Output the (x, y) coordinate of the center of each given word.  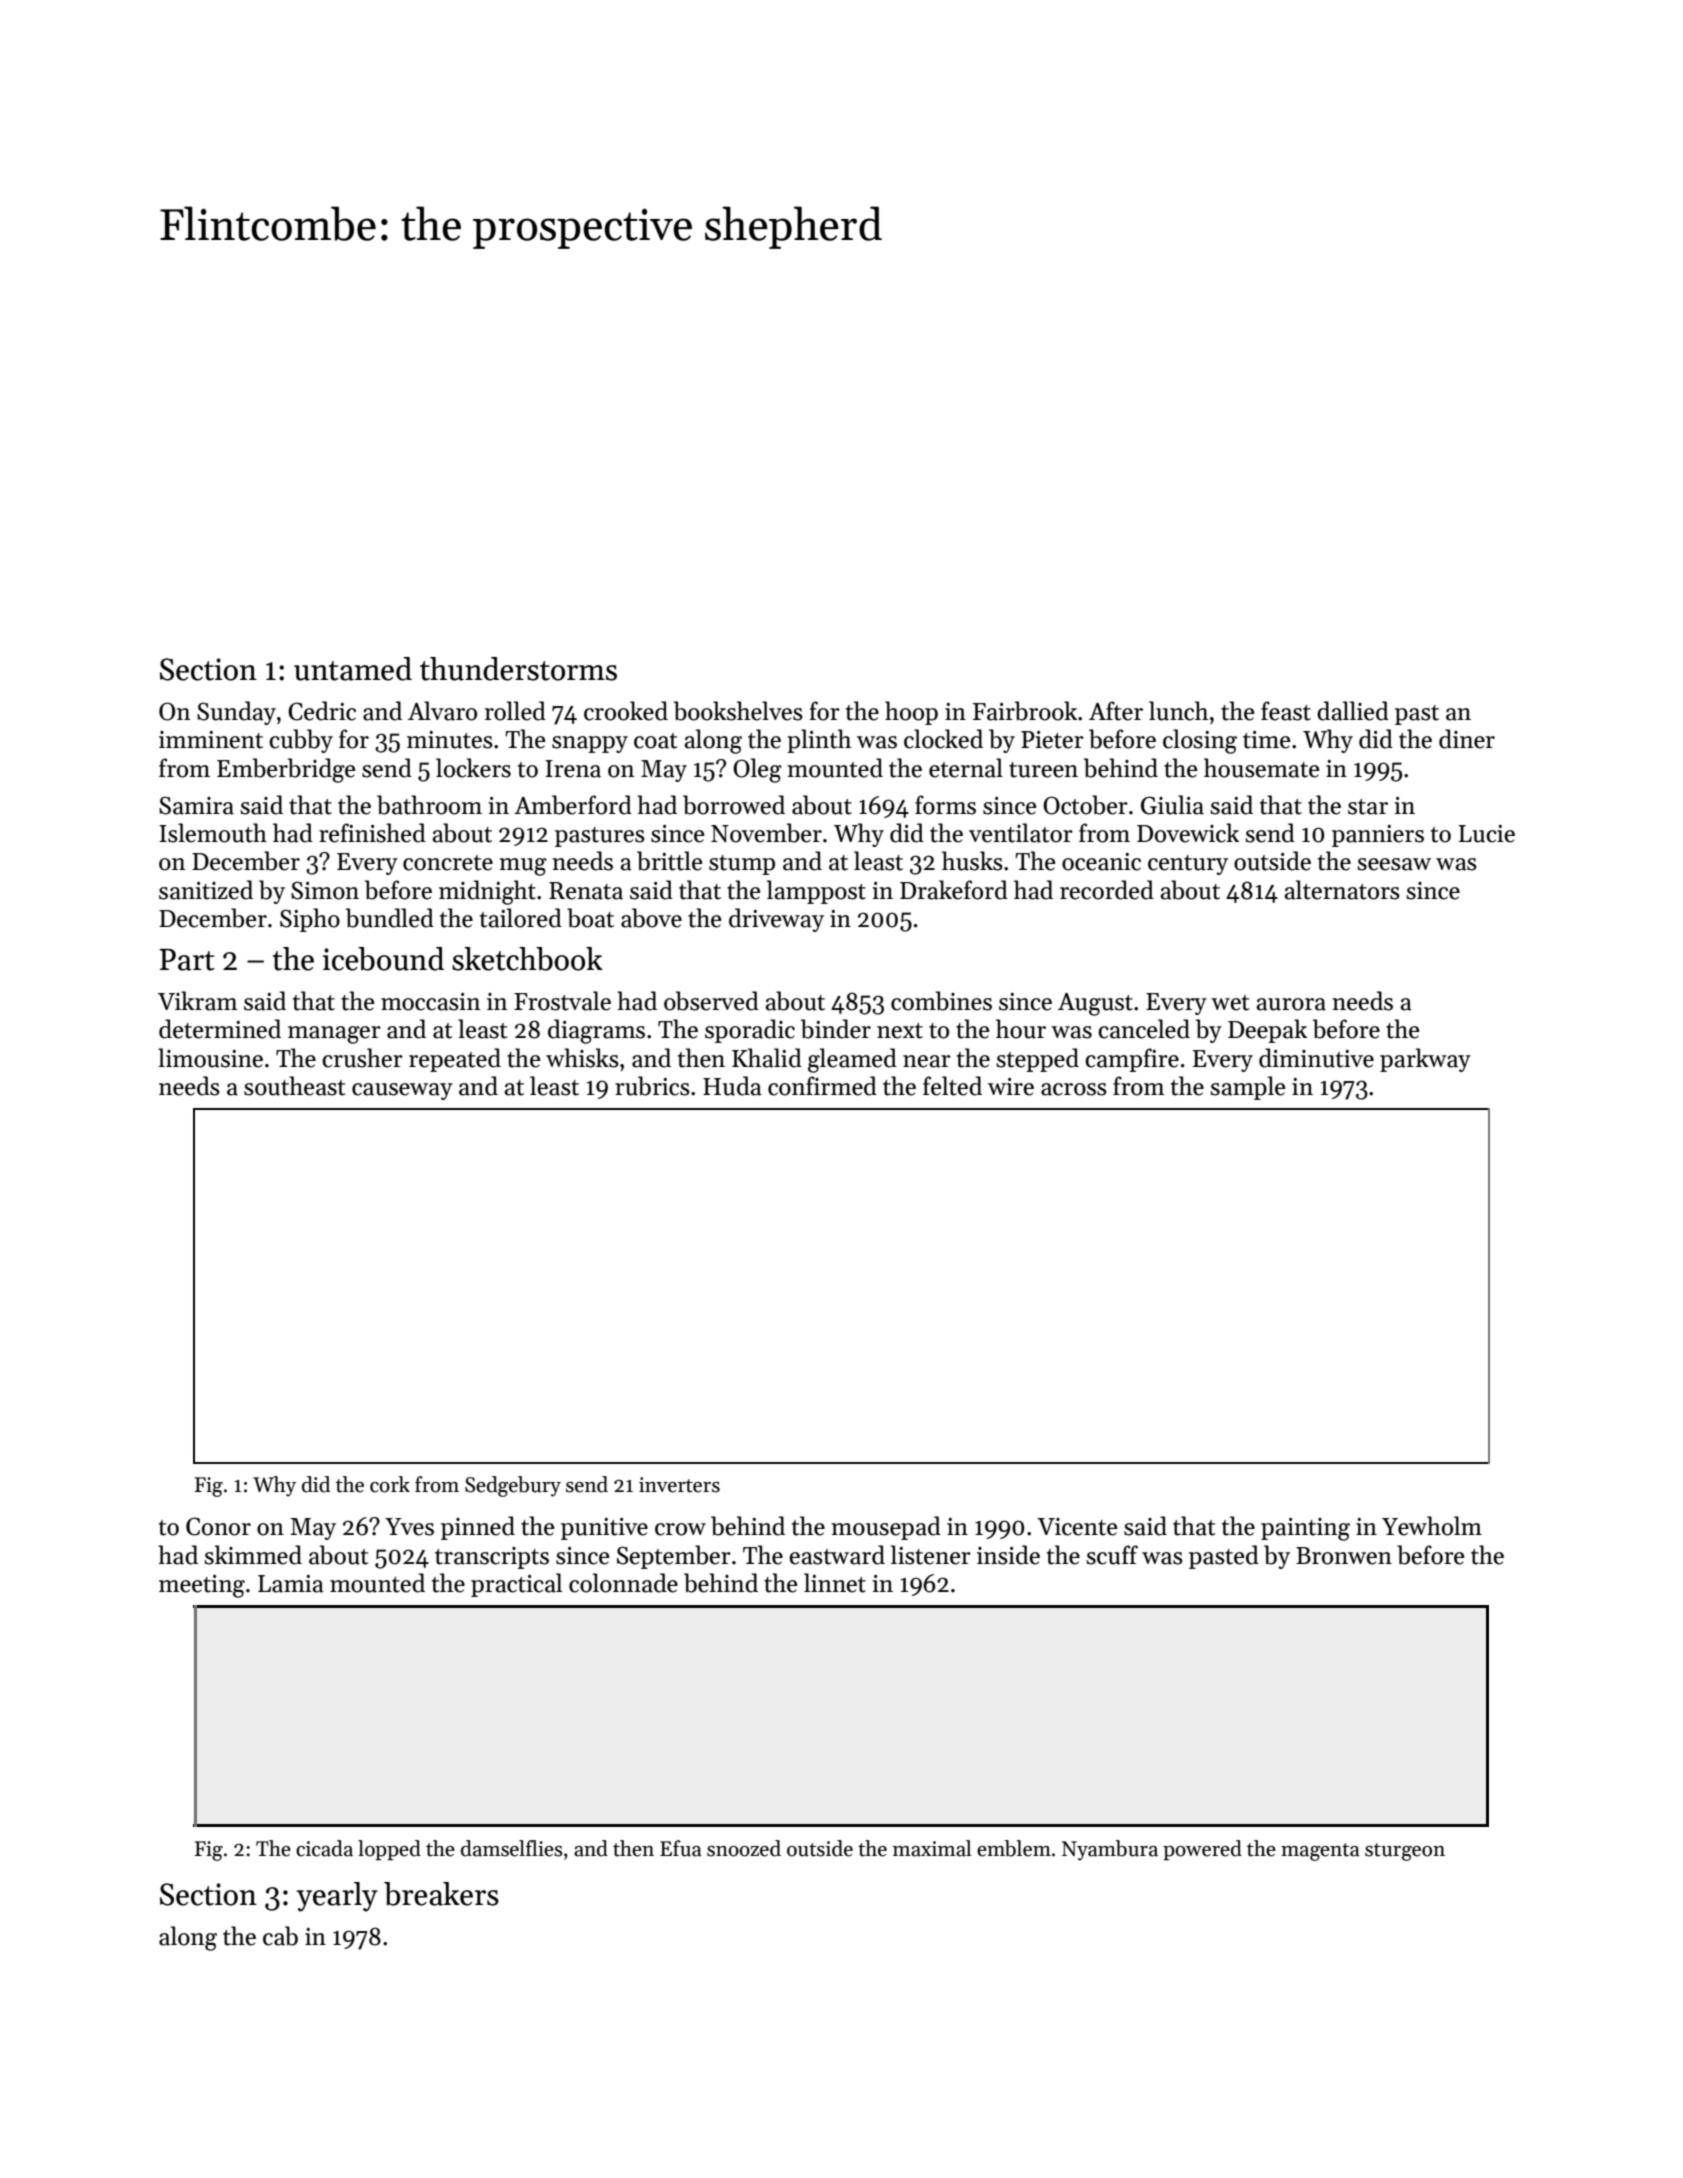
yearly (337, 1897)
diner (1467, 739)
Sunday (236, 713)
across (1074, 1089)
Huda (732, 1086)
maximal (932, 1848)
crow (680, 1529)
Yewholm (1432, 1526)
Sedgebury (513, 1486)
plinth (819, 741)
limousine (210, 1058)
